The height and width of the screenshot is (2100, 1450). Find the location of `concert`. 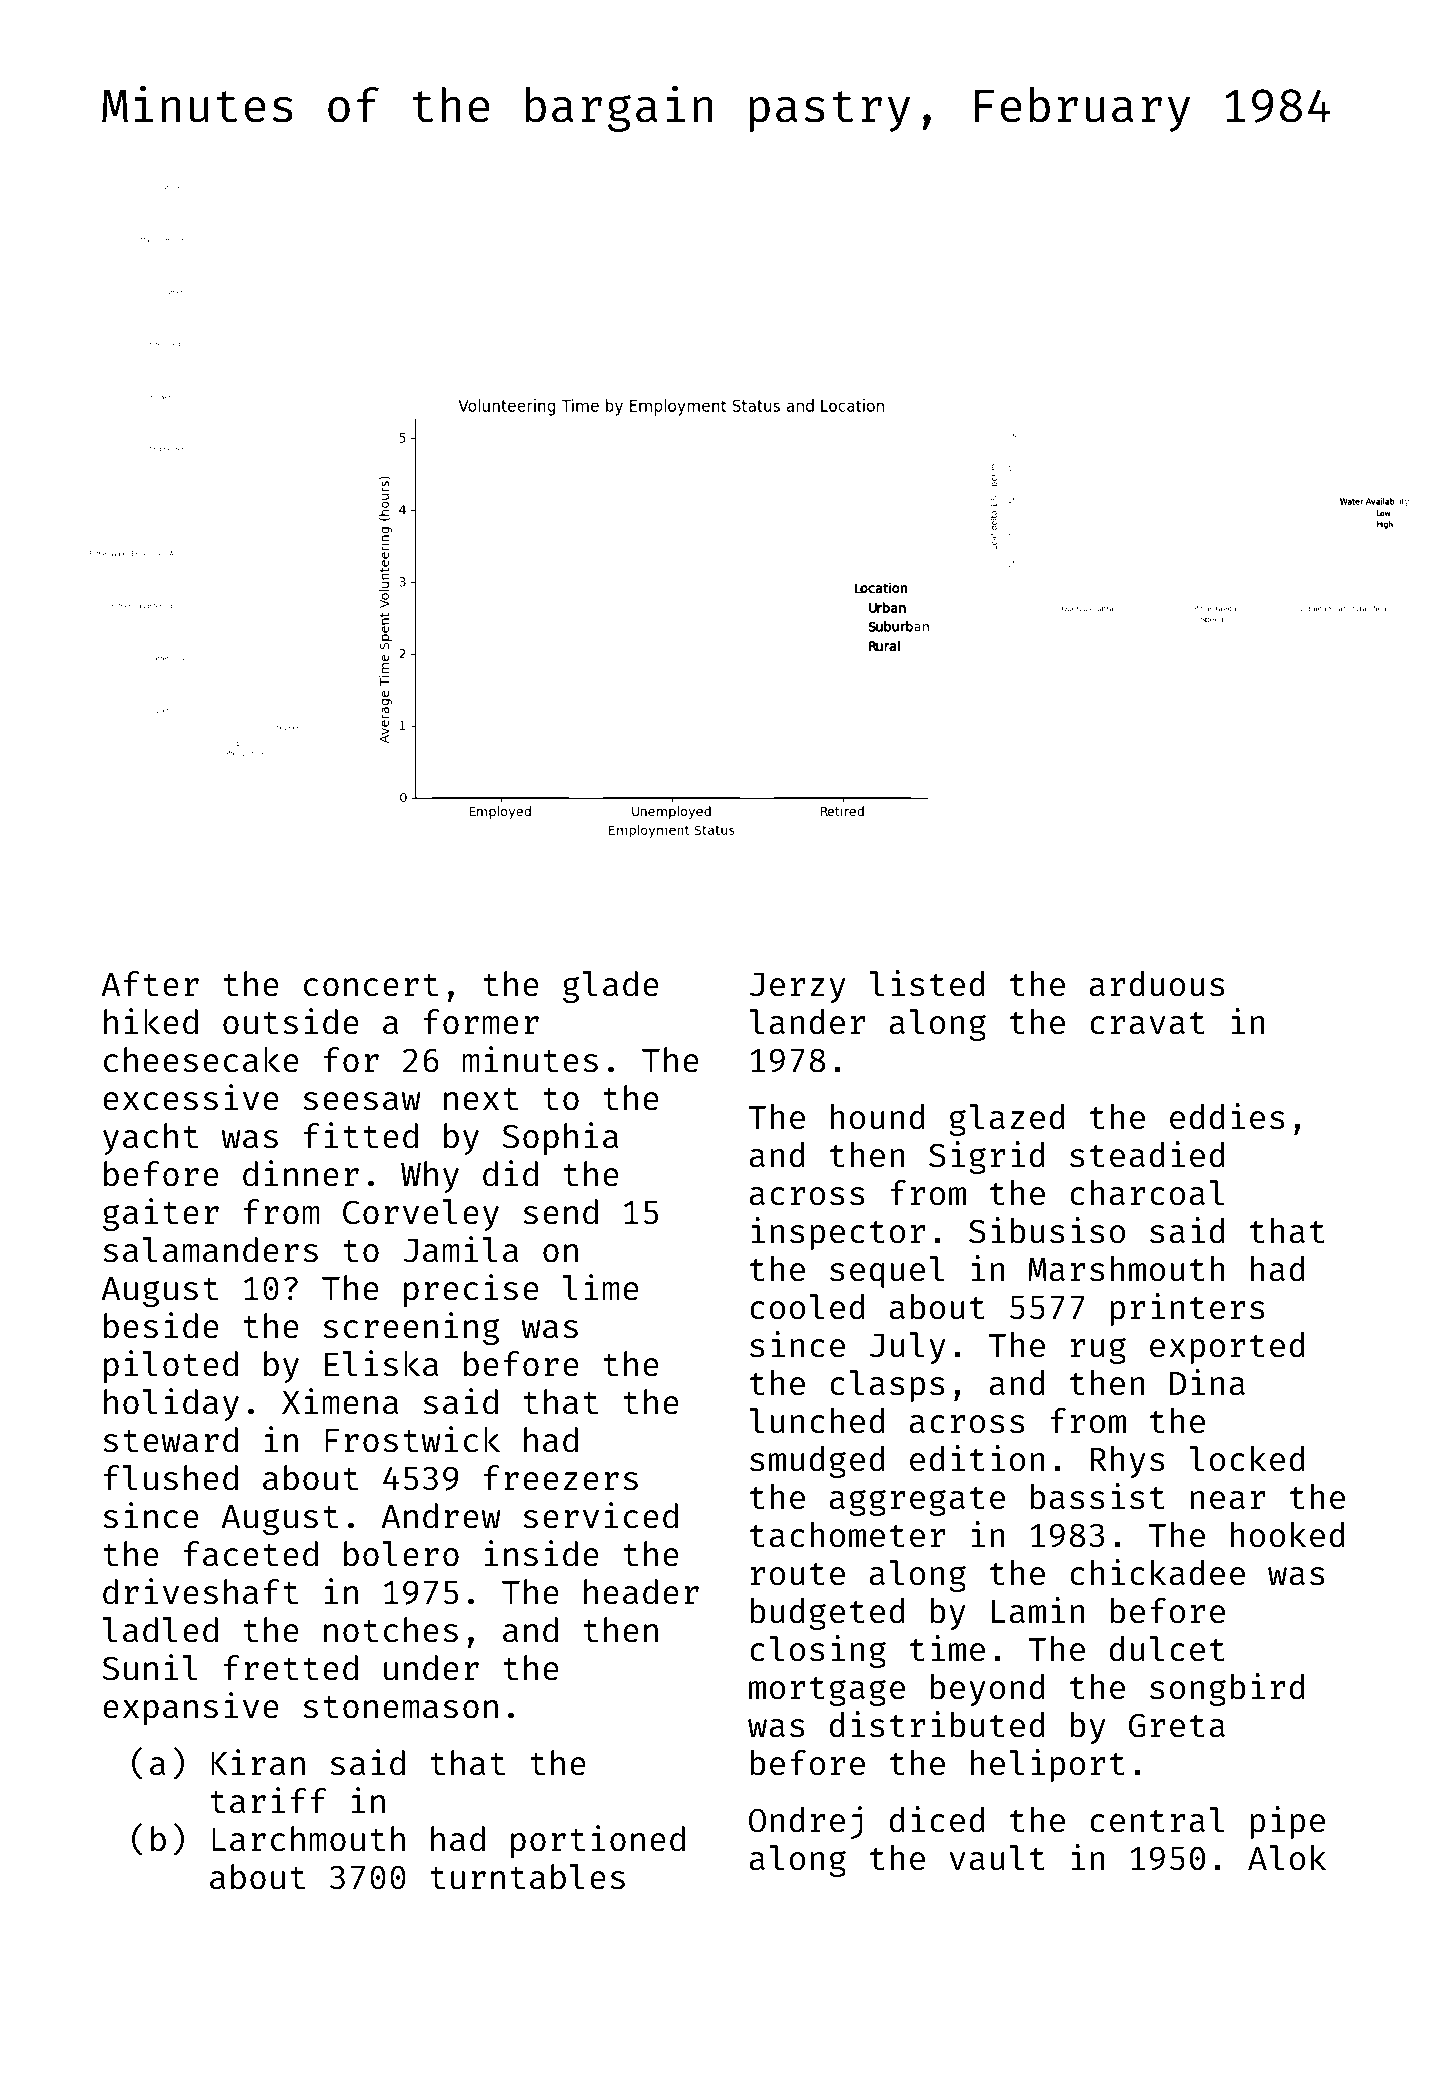

concert is located at coordinates (371, 985).
